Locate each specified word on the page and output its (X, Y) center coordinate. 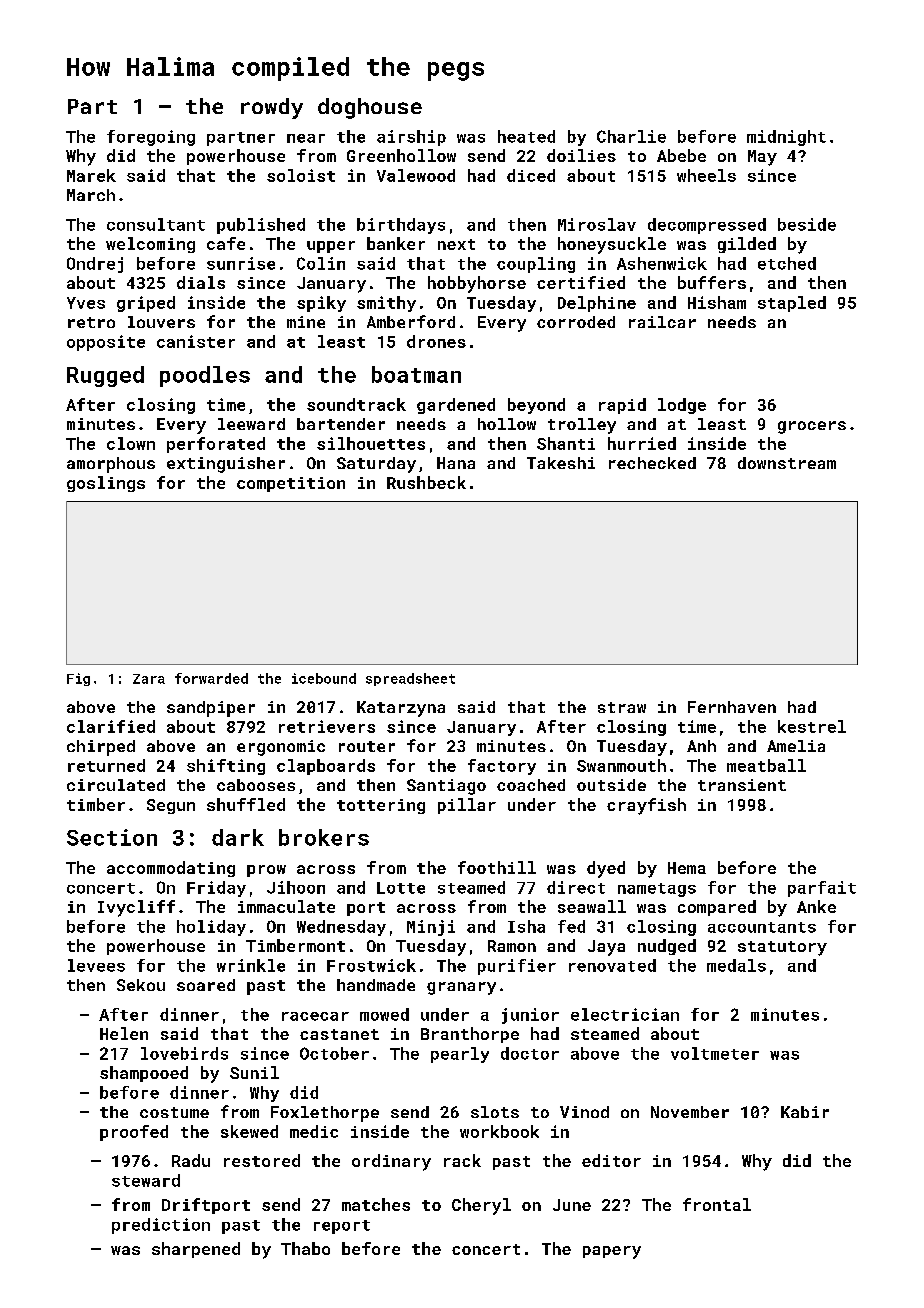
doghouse (370, 108)
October (334, 1053)
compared (717, 908)
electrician (625, 1014)
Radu (191, 1160)
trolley (582, 426)
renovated (612, 965)
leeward (251, 424)
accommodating (171, 869)
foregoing (151, 138)
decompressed (707, 226)
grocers (812, 427)
